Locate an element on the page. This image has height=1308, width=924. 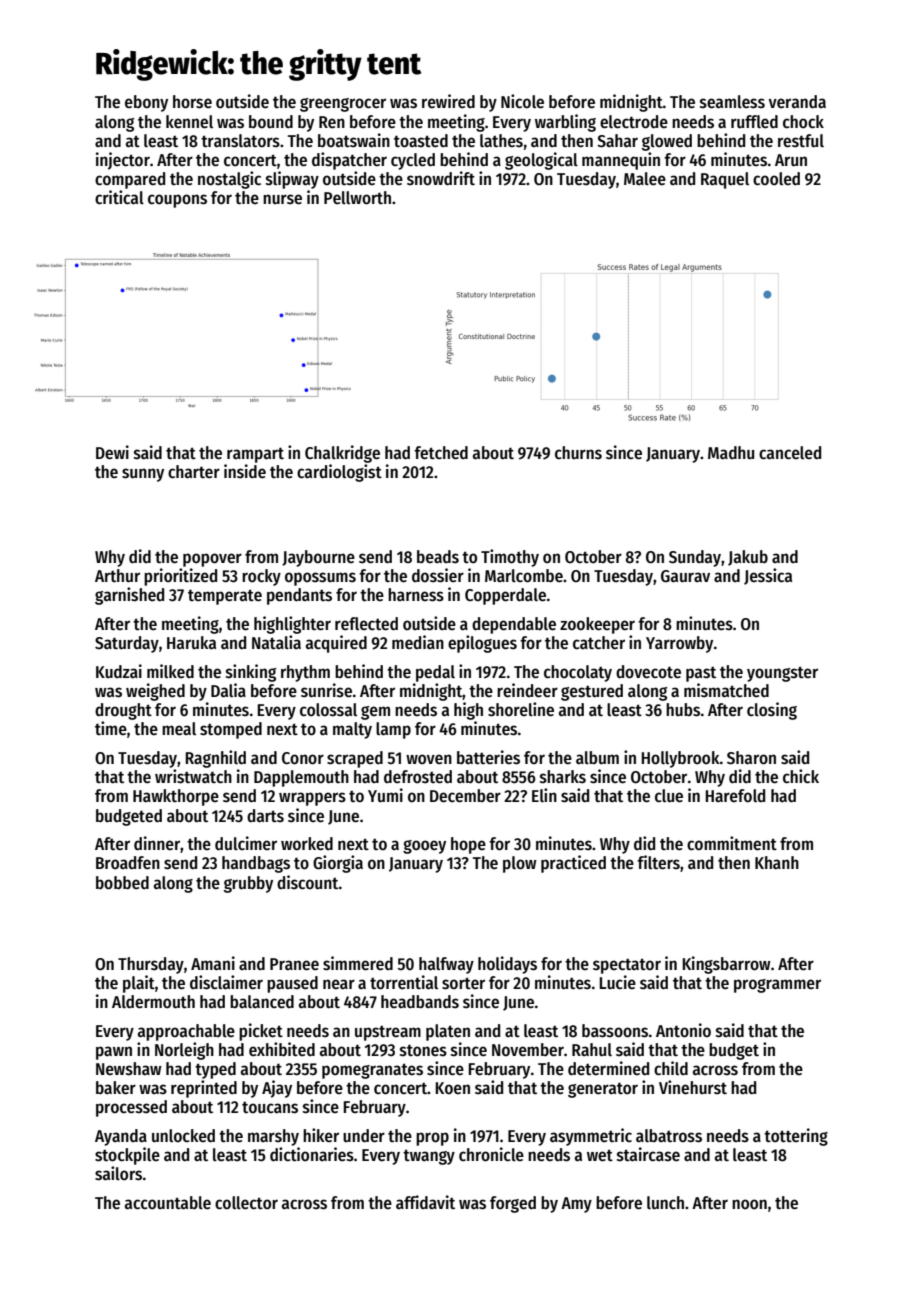
snowdrift is located at coordinates (441, 178).
